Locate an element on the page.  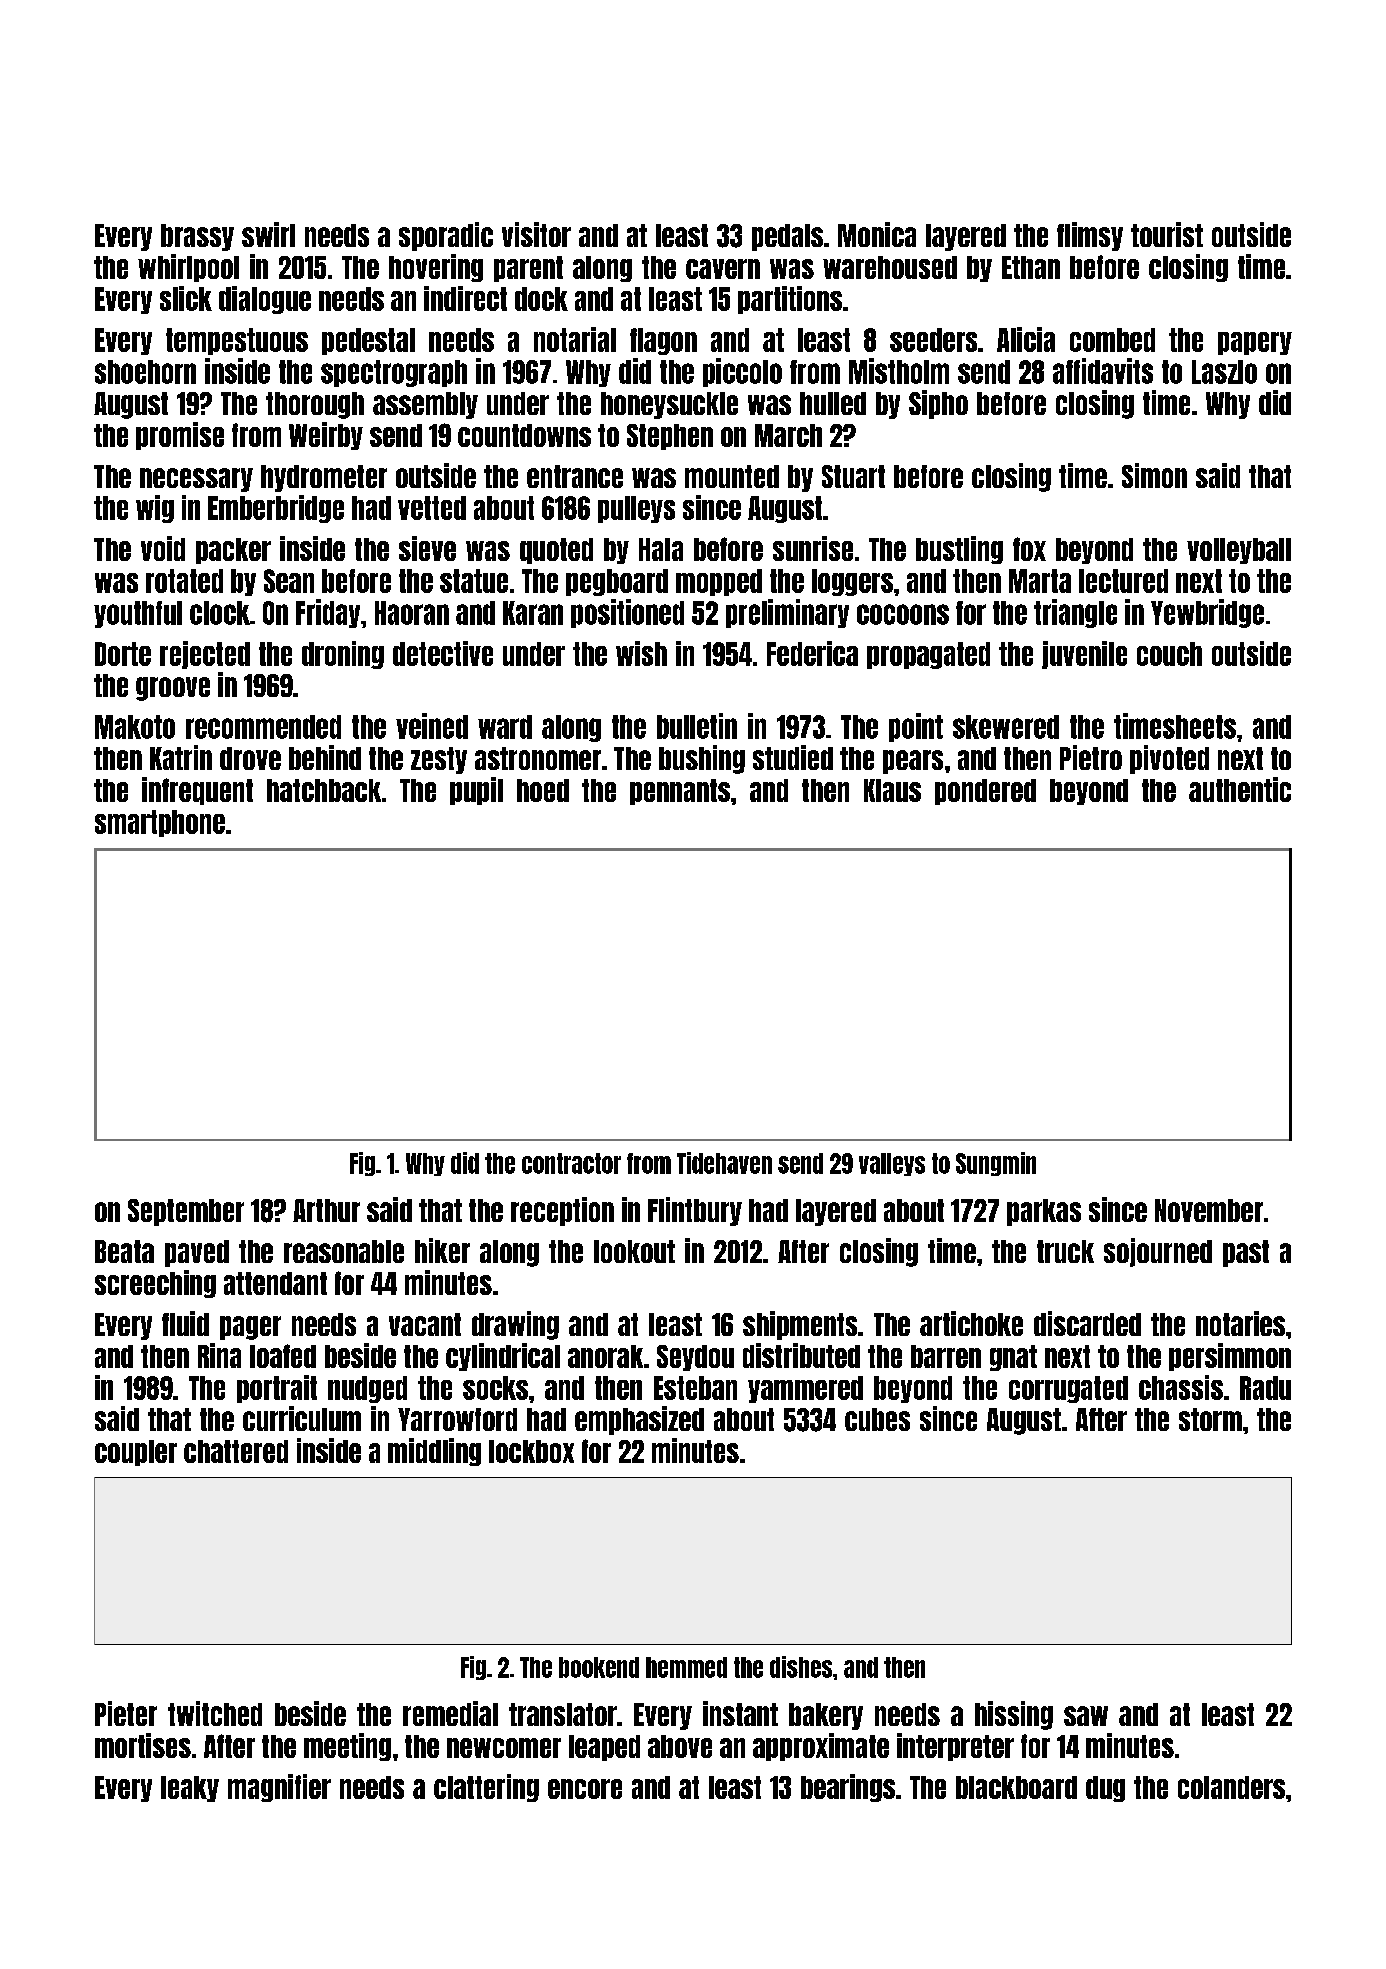
coupler is located at coordinates (136, 1453).
